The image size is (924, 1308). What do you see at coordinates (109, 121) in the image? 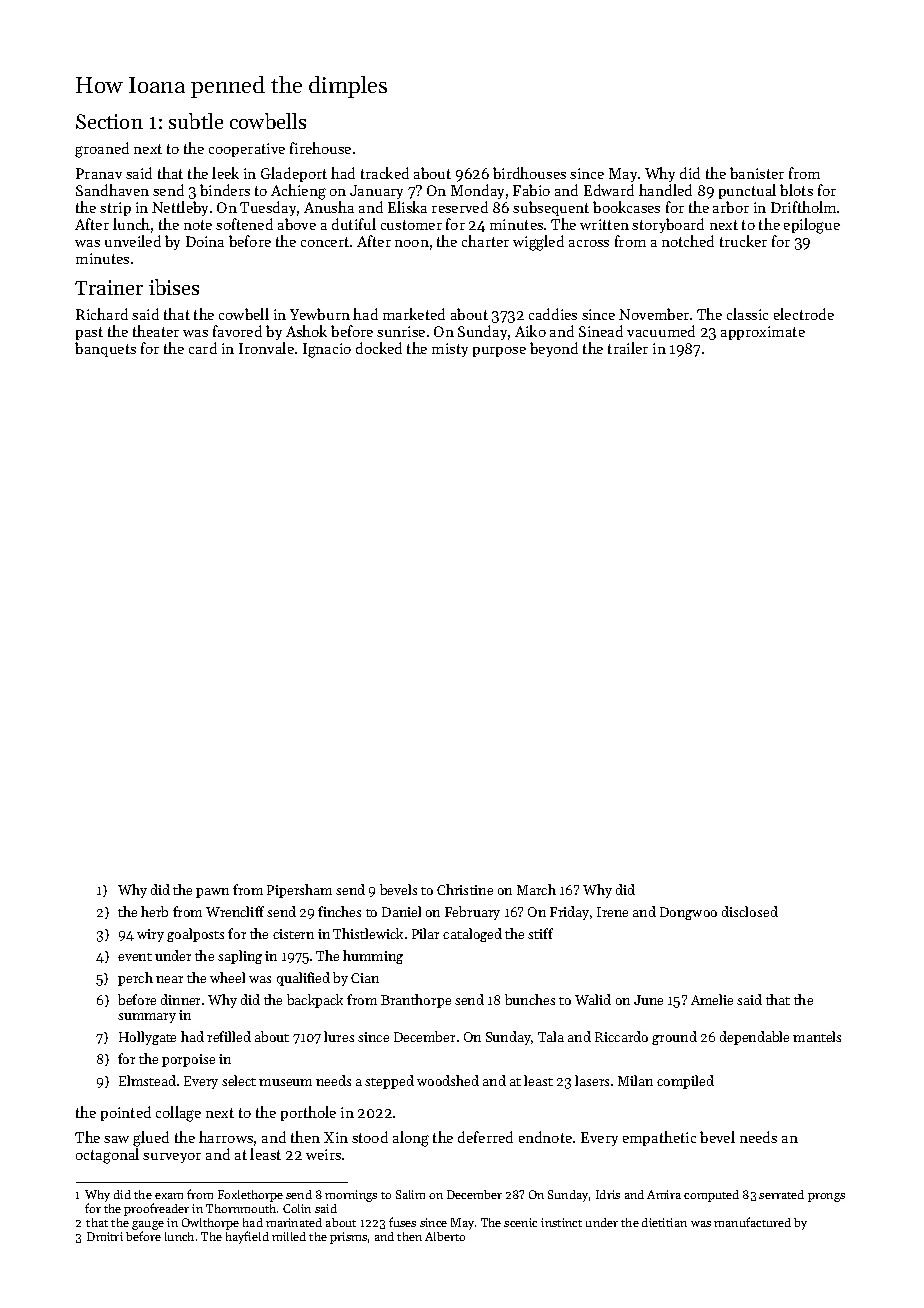
I see `Section` at bounding box center [109, 121].
